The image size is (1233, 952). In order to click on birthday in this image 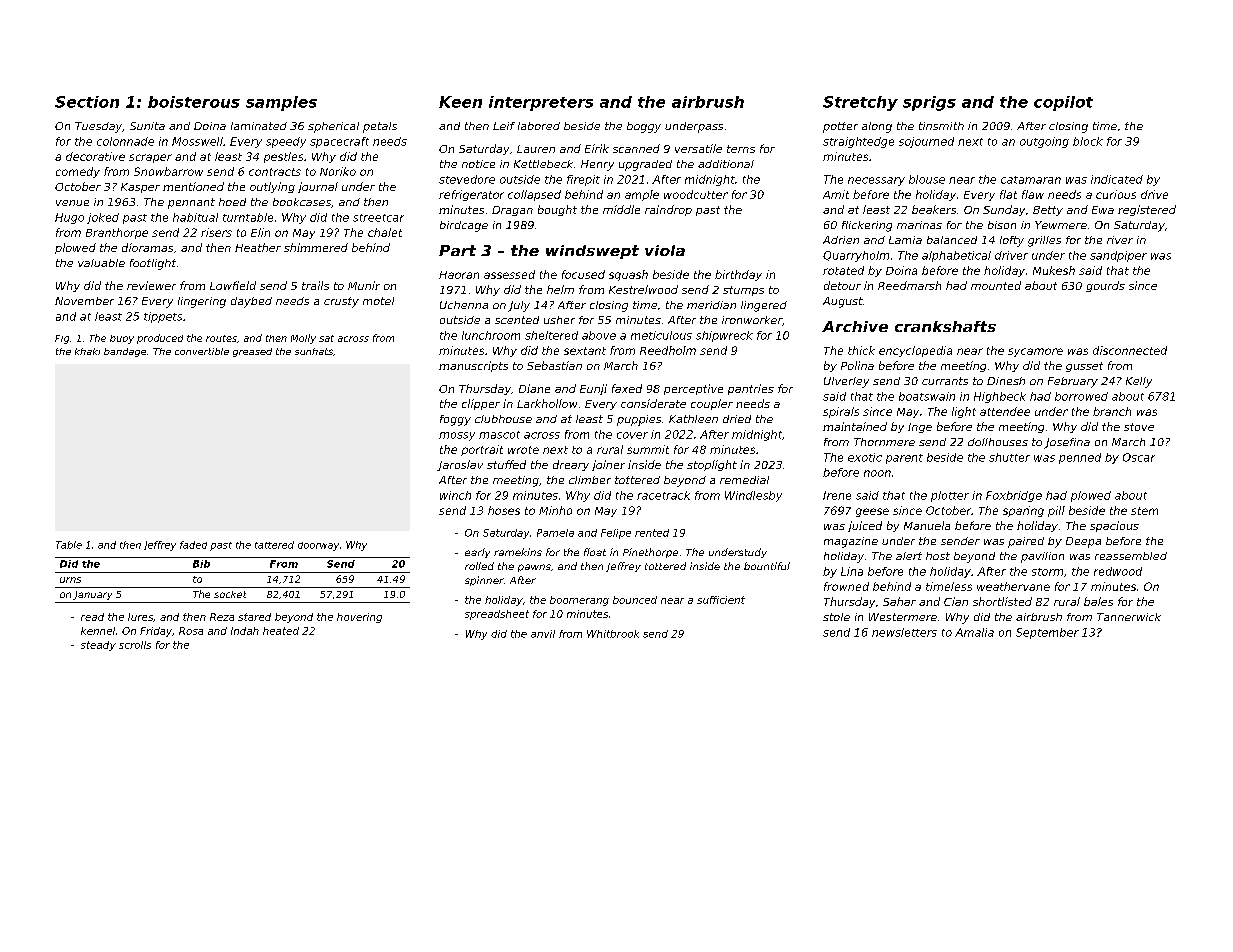, I will do `click(738, 275)`.
